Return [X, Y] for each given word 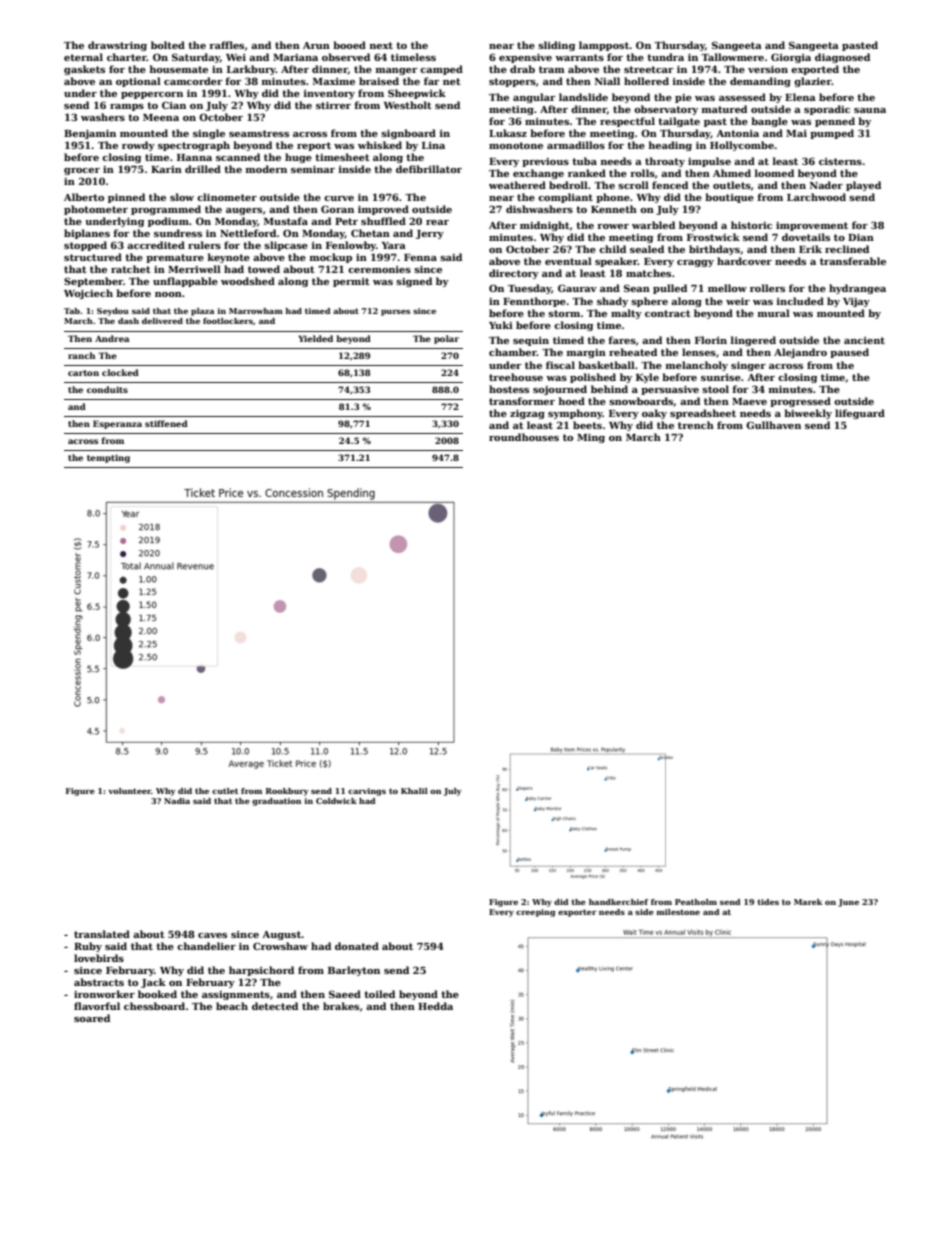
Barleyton [354, 971]
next [381, 45]
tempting [108, 458]
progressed [800, 402]
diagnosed [842, 58]
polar [446, 339]
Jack [153, 983]
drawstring [117, 46]
